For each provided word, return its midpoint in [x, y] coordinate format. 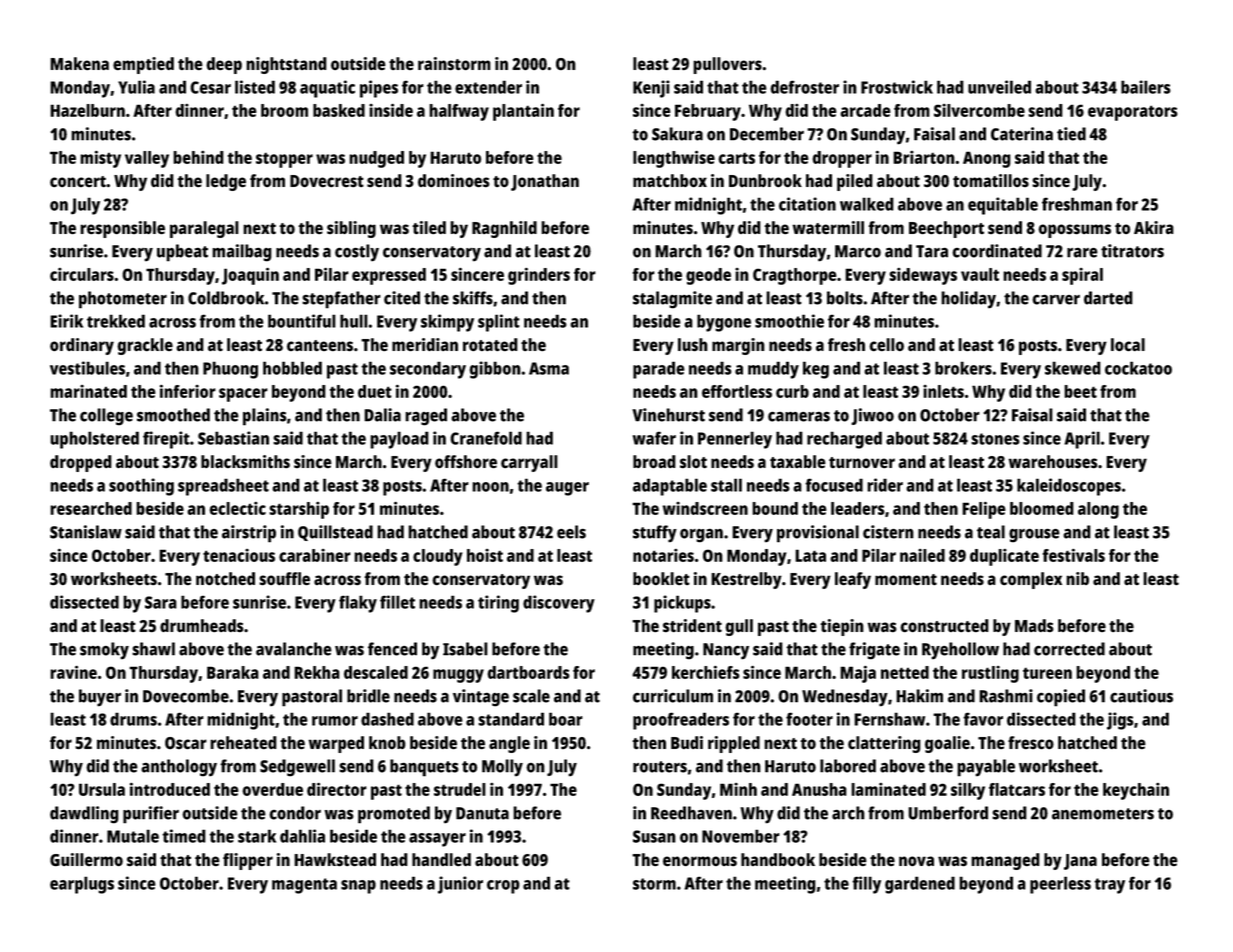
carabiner [315, 555]
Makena [79, 64]
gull [739, 627]
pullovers [727, 65]
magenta [304, 886]
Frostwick [897, 87]
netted [905, 672]
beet [1080, 391]
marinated [88, 391]
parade [659, 370]
